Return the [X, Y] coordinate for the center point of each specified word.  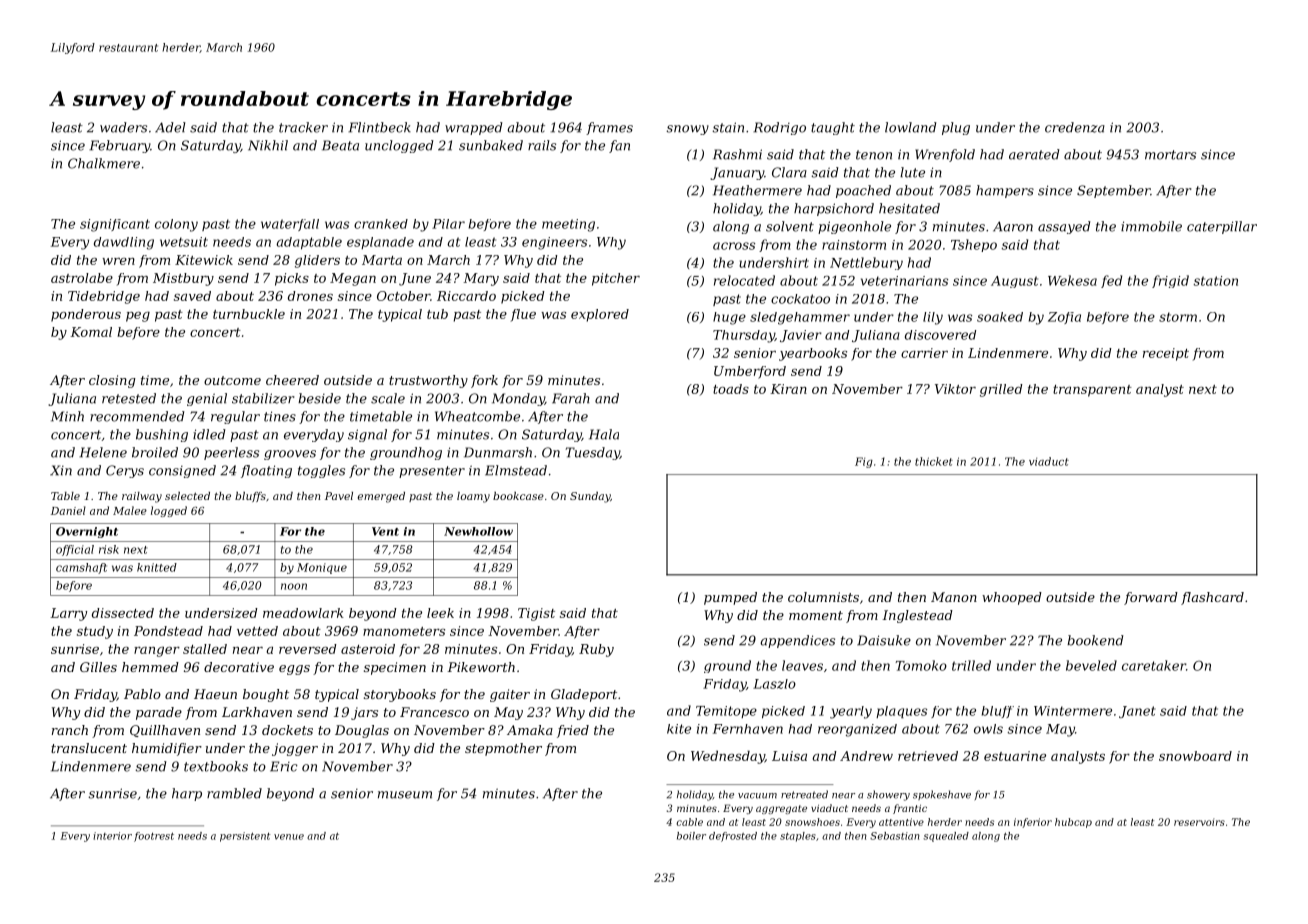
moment [816, 615]
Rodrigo [779, 128]
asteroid [368, 649]
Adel [170, 127]
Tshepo [974, 245]
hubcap [1073, 823]
